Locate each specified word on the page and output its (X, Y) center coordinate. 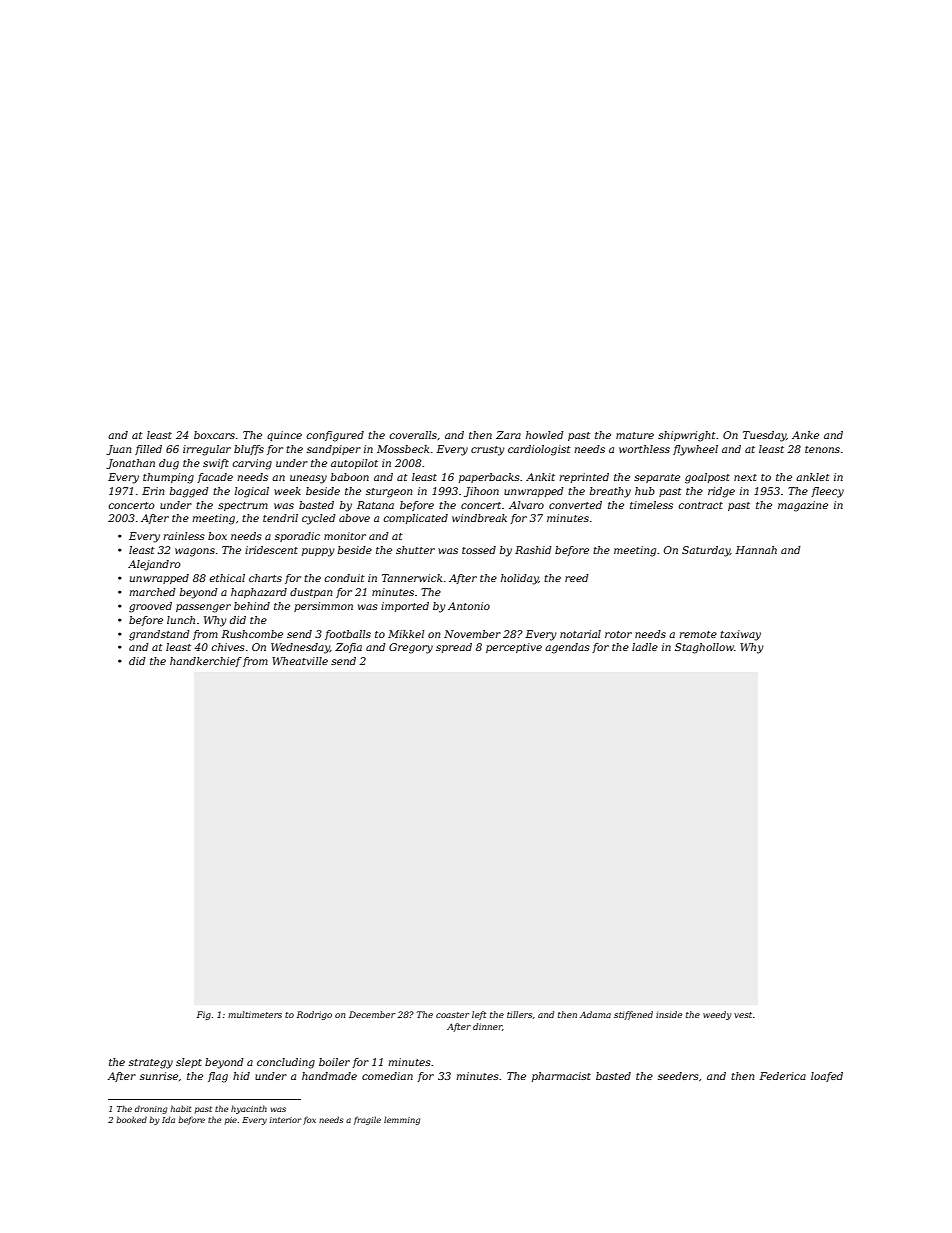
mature (635, 435)
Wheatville (300, 661)
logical (252, 492)
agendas (567, 648)
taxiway (740, 635)
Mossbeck (403, 449)
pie (231, 1121)
